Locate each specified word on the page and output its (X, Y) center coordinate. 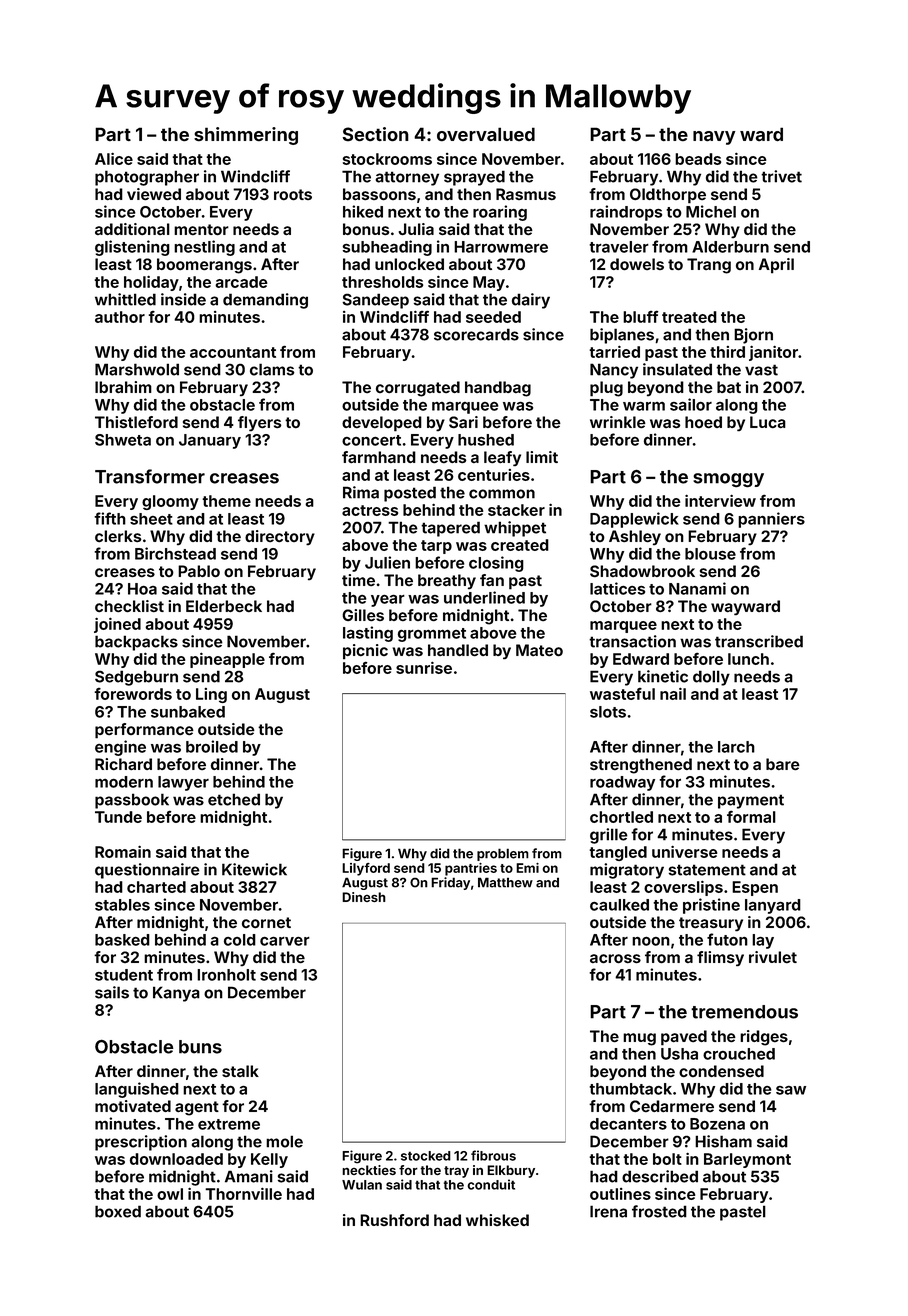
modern (124, 782)
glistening (132, 248)
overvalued (486, 134)
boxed (118, 1211)
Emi (527, 868)
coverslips (683, 888)
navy (714, 138)
